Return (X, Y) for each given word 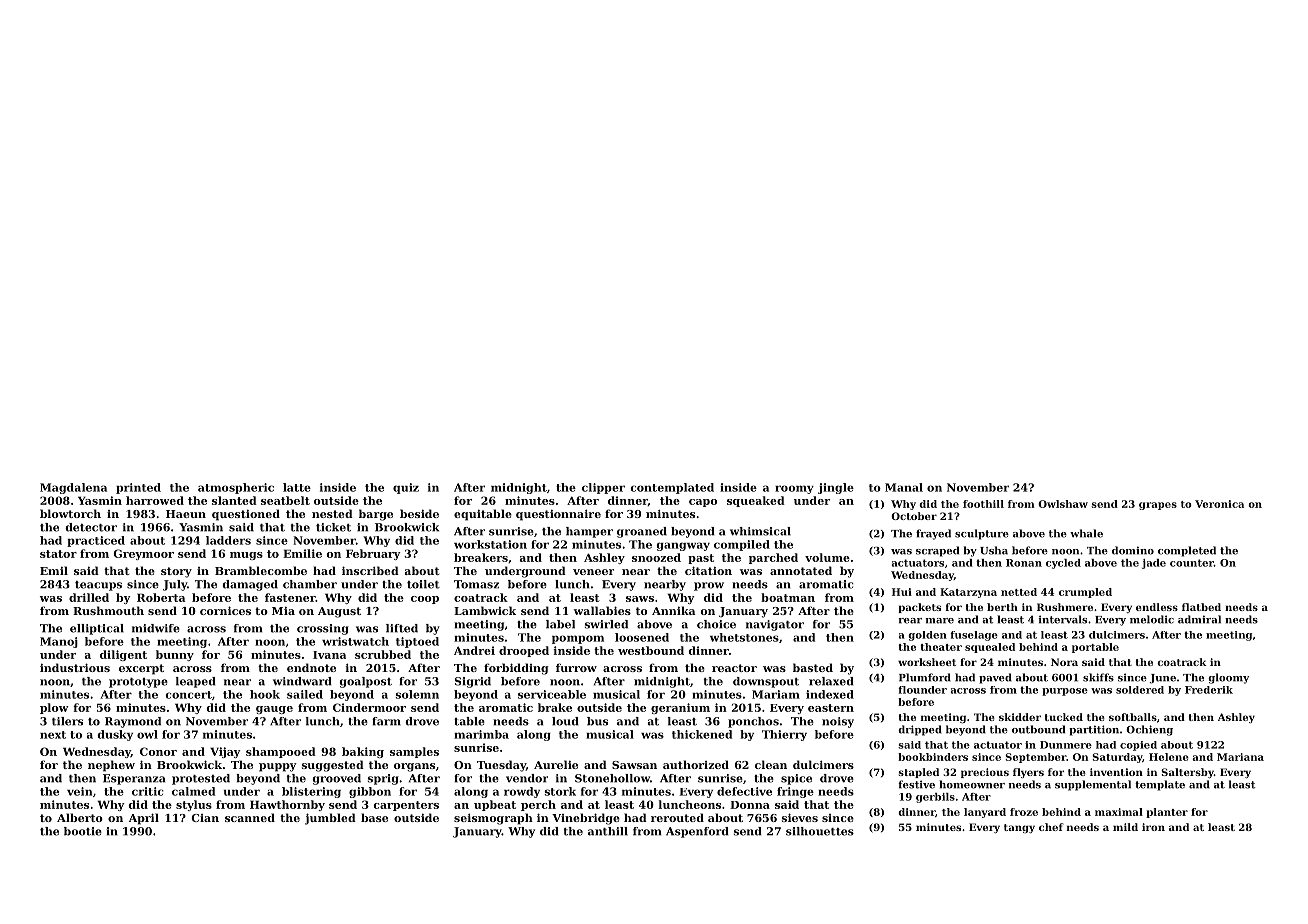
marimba (481, 734)
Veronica (1219, 504)
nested (332, 513)
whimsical (760, 531)
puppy (278, 767)
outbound (1038, 729)
